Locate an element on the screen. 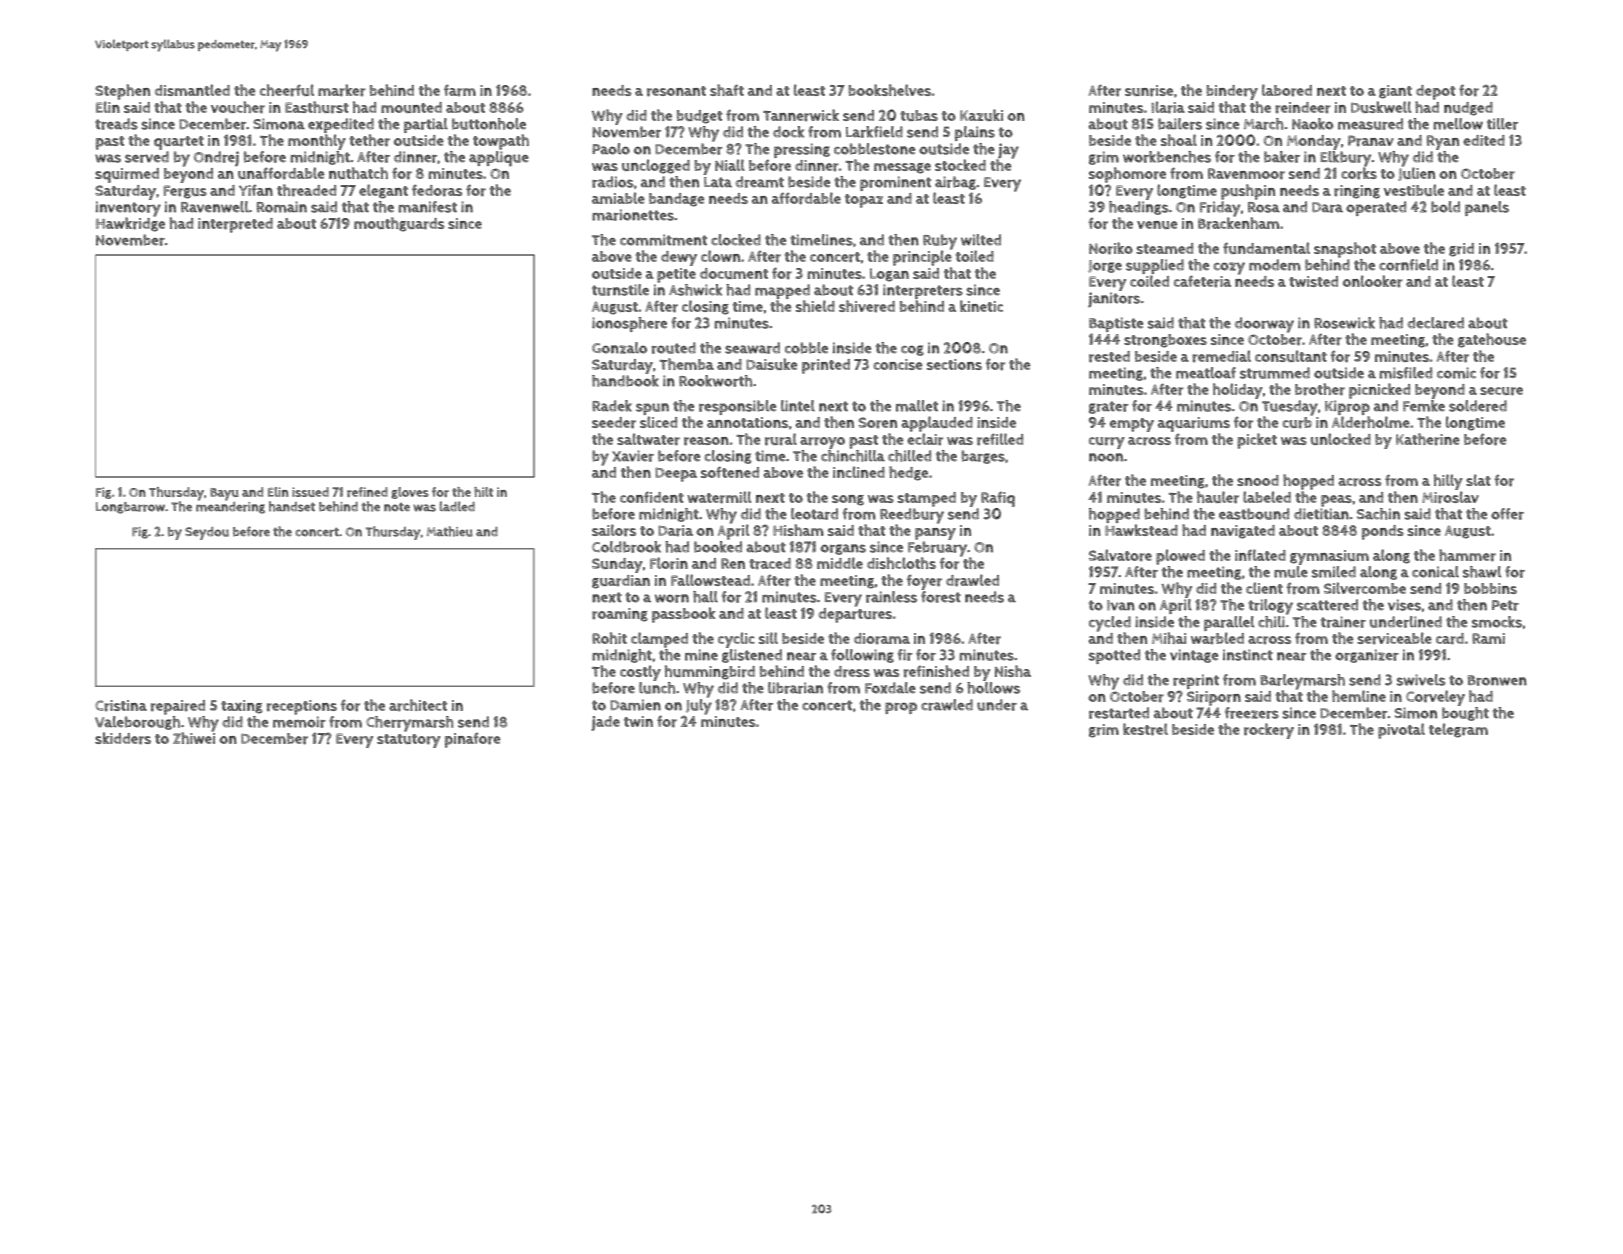 This screenshot has width=1623, height=1254. ringing is located at coordinates (1357, 192).
